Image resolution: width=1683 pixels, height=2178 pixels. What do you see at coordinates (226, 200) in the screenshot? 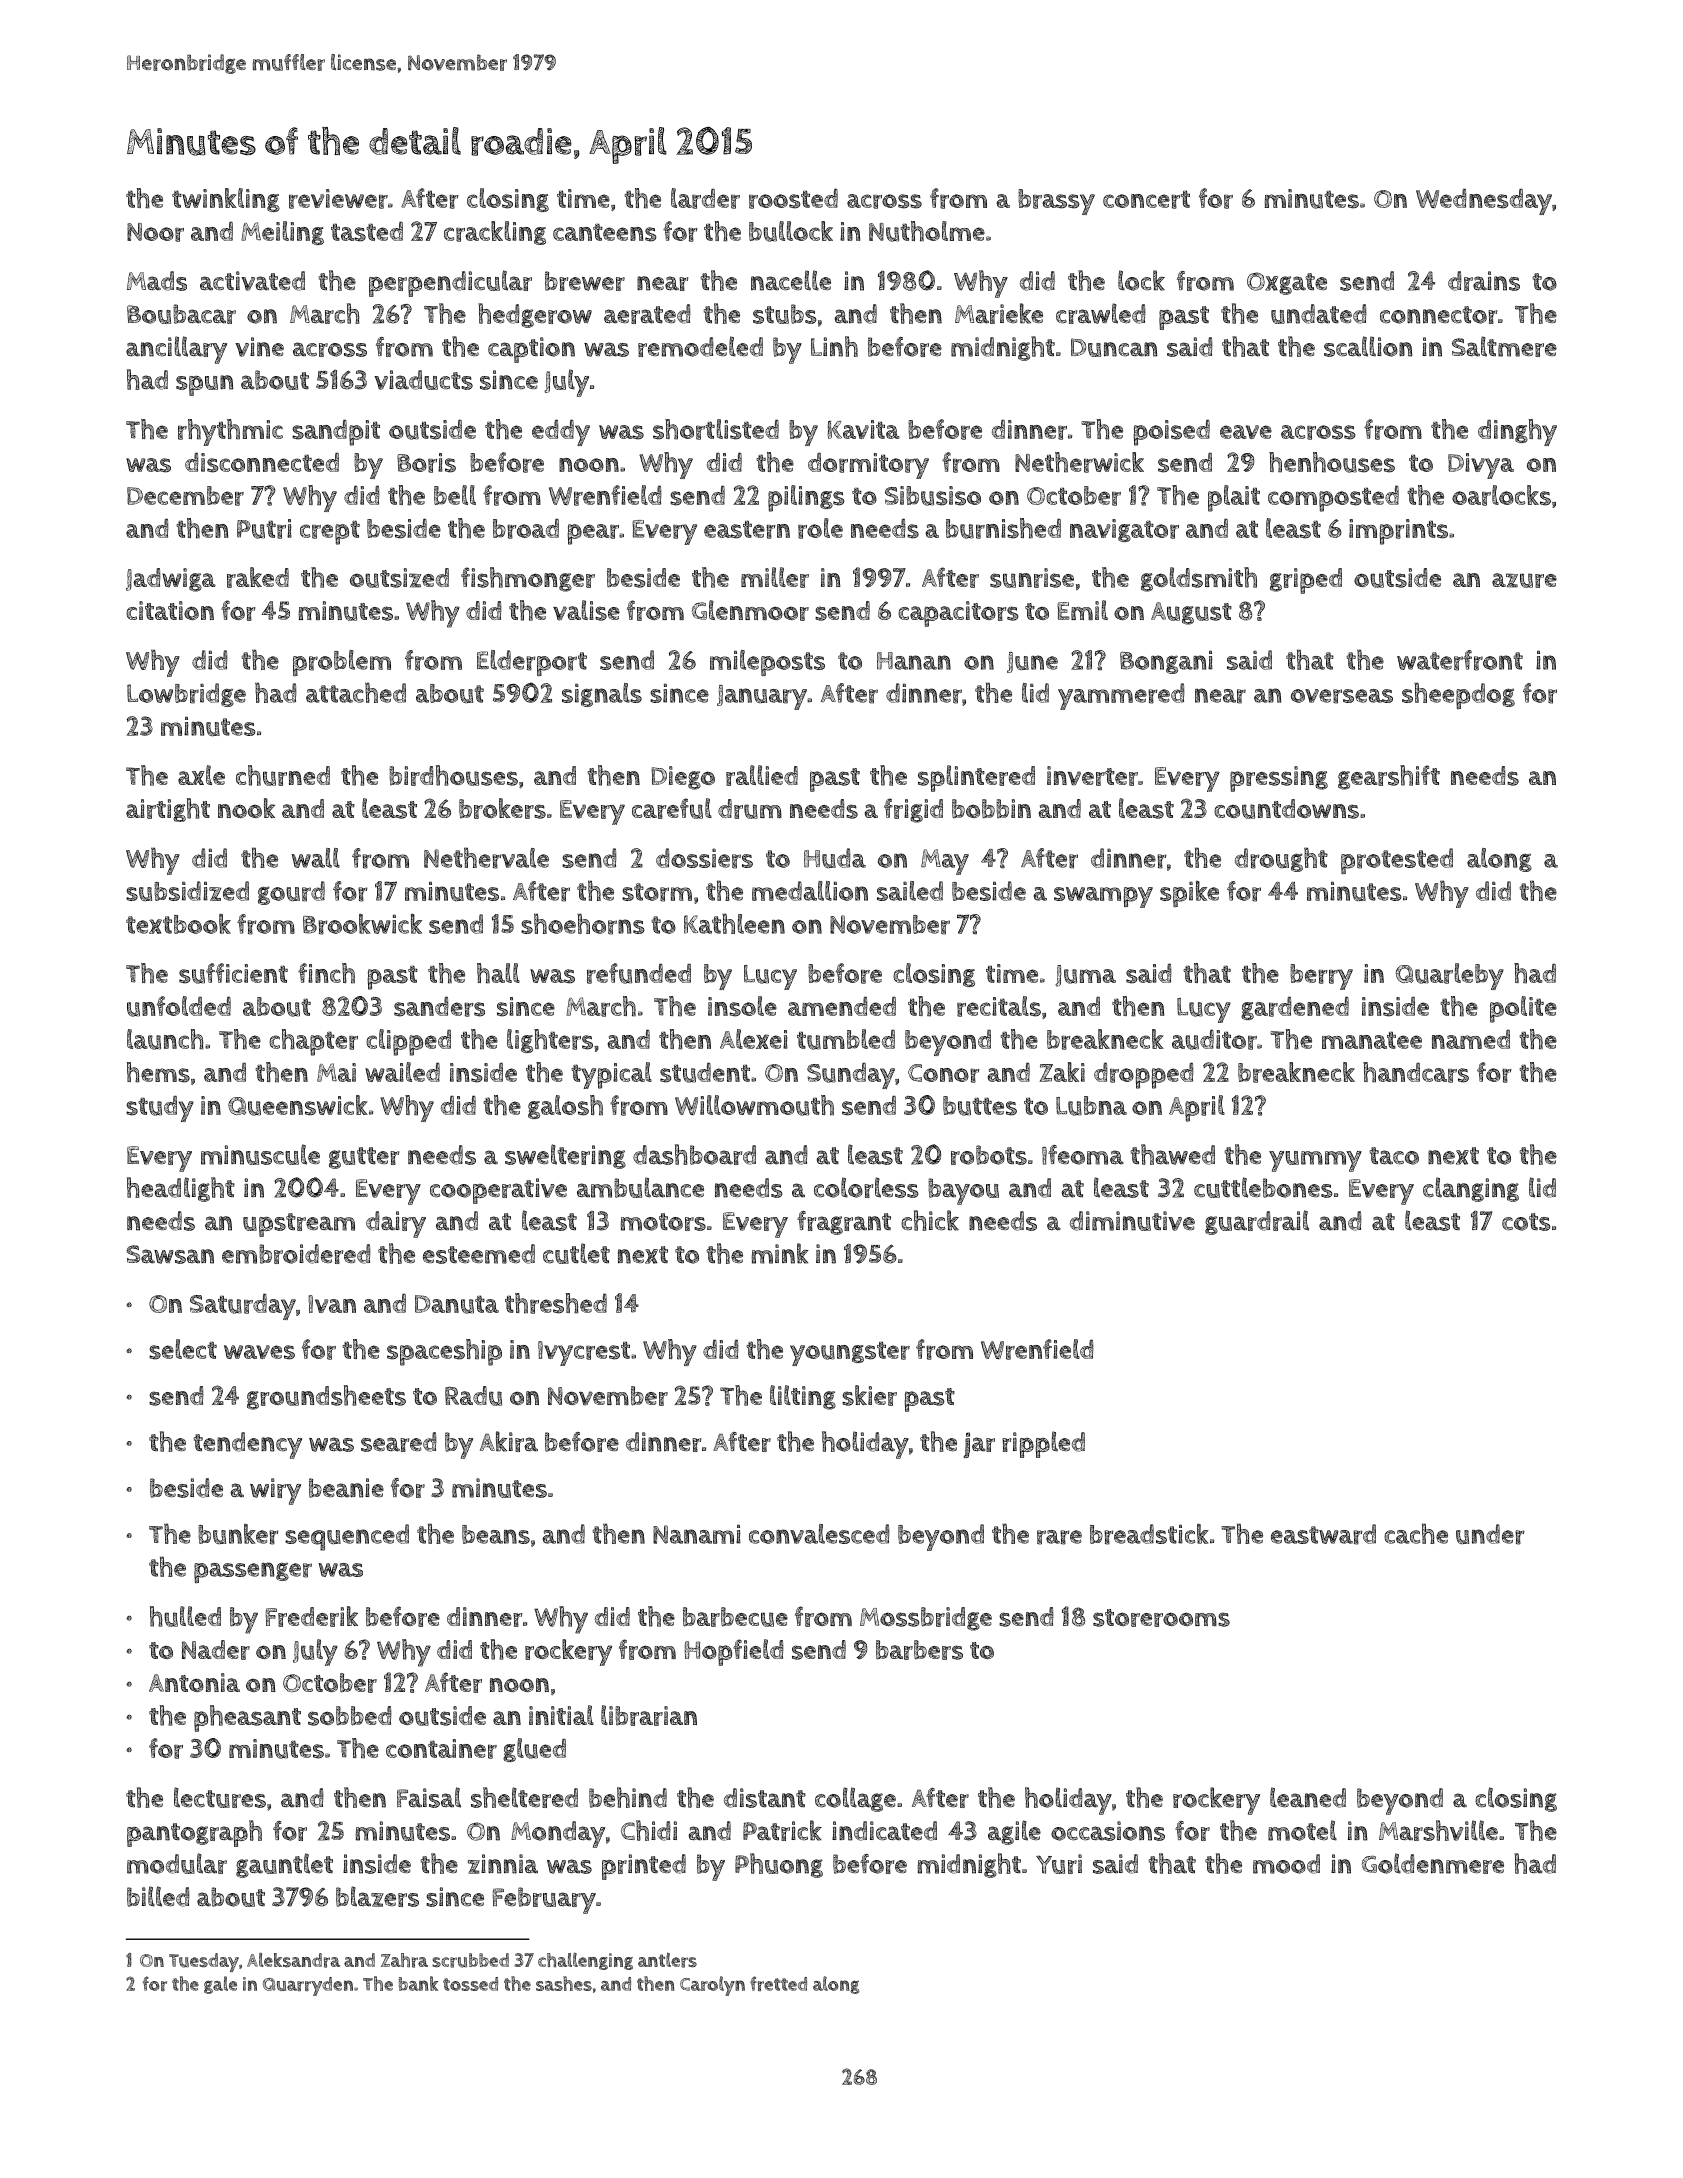
I see `twinkling` at bounding box center [226, 200].
